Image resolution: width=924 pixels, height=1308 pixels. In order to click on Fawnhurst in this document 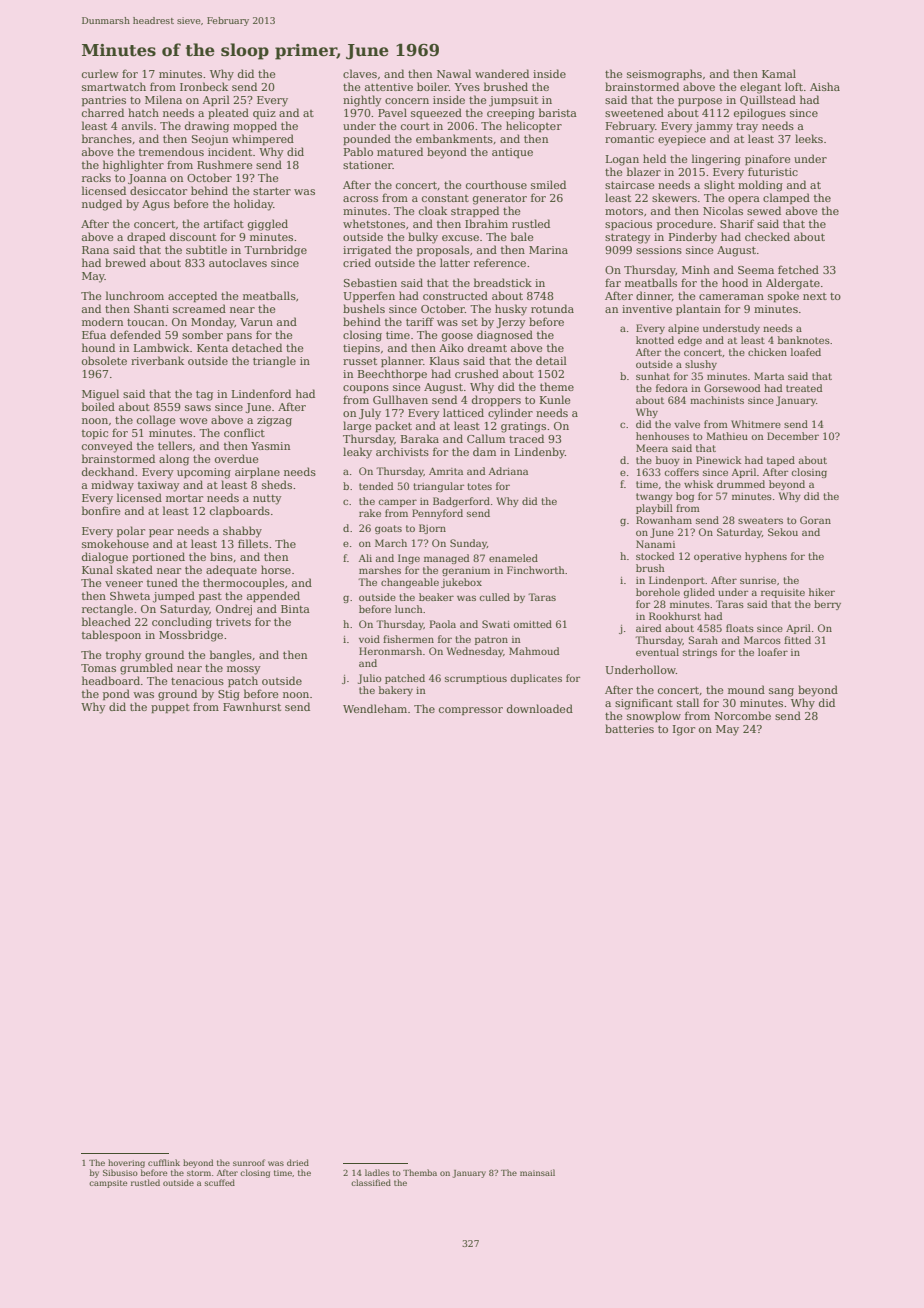, I will do `click(252, 706)`.
